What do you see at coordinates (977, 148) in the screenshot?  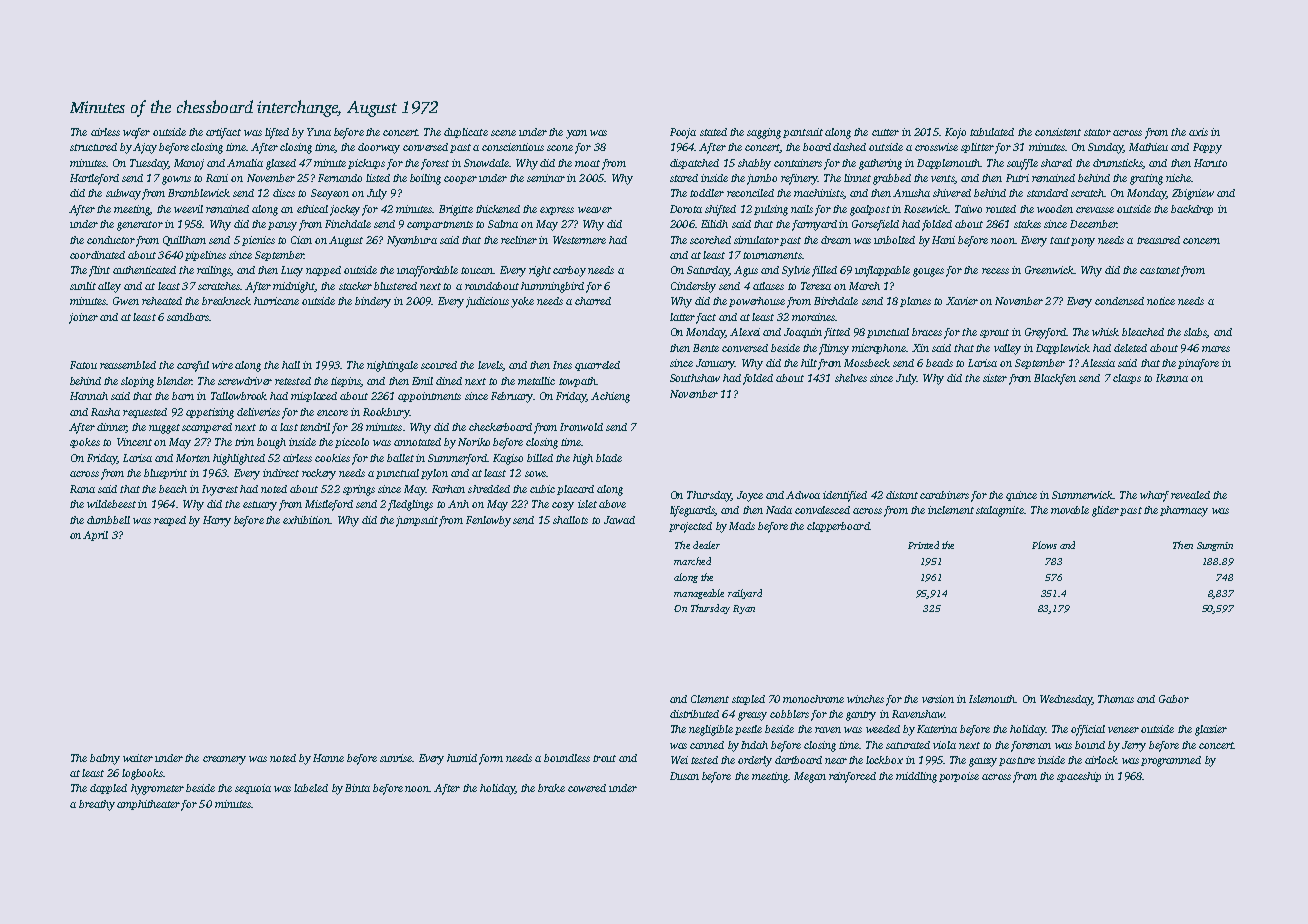 I see `splitter` at bounding box center [977, 148].
